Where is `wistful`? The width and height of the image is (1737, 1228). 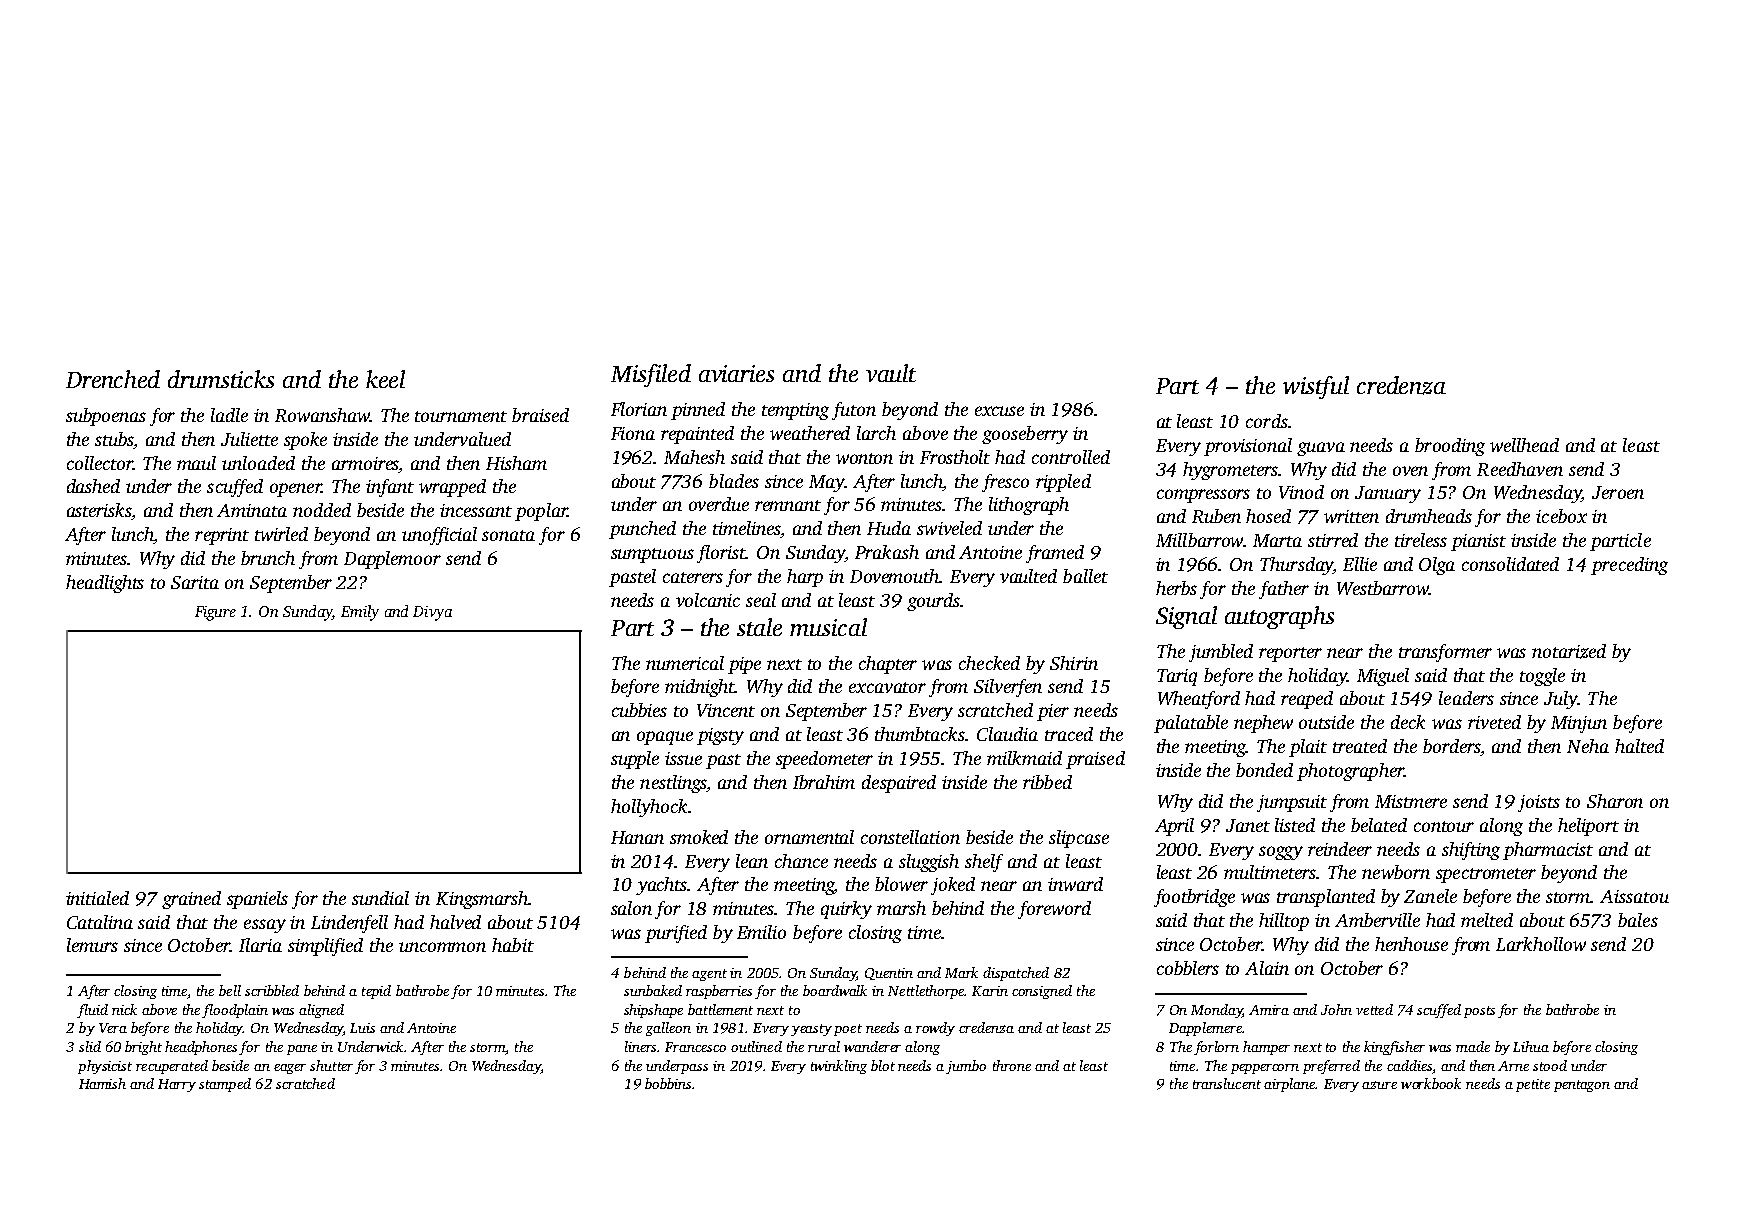 wistful is located at coordinates (1316, 387).
